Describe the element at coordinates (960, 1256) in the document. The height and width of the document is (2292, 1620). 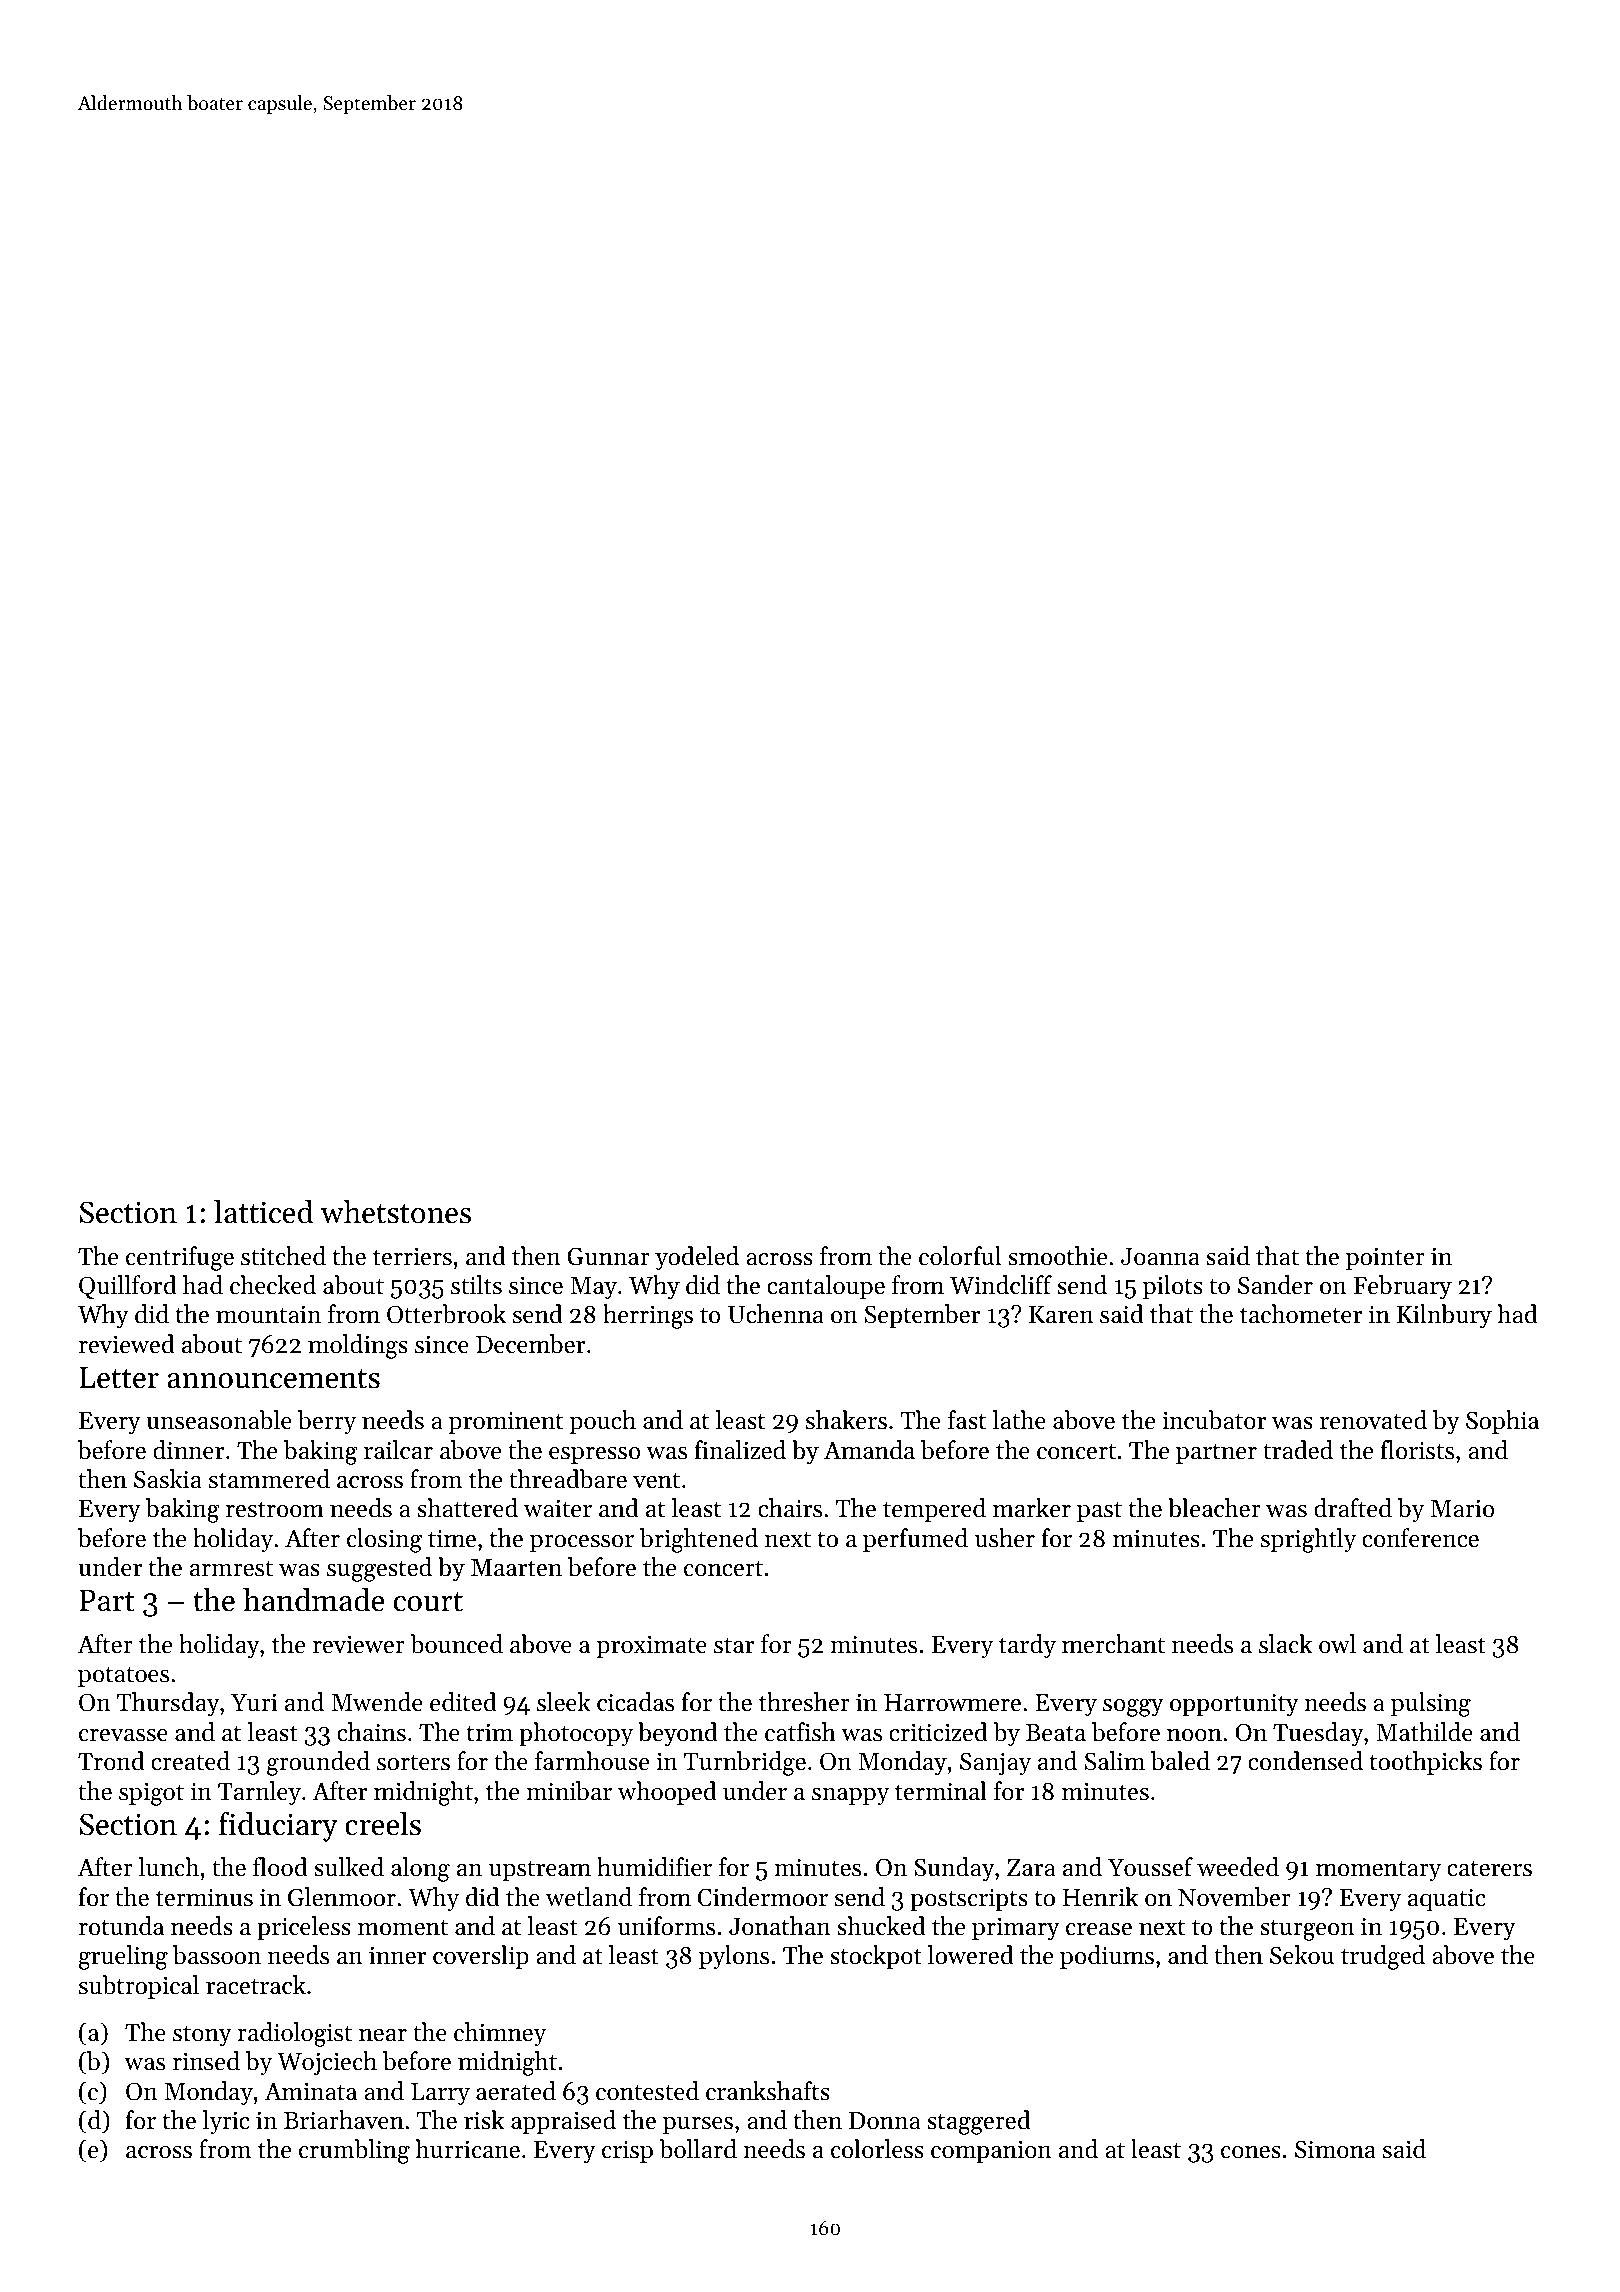
I see `colorful` at that location.
